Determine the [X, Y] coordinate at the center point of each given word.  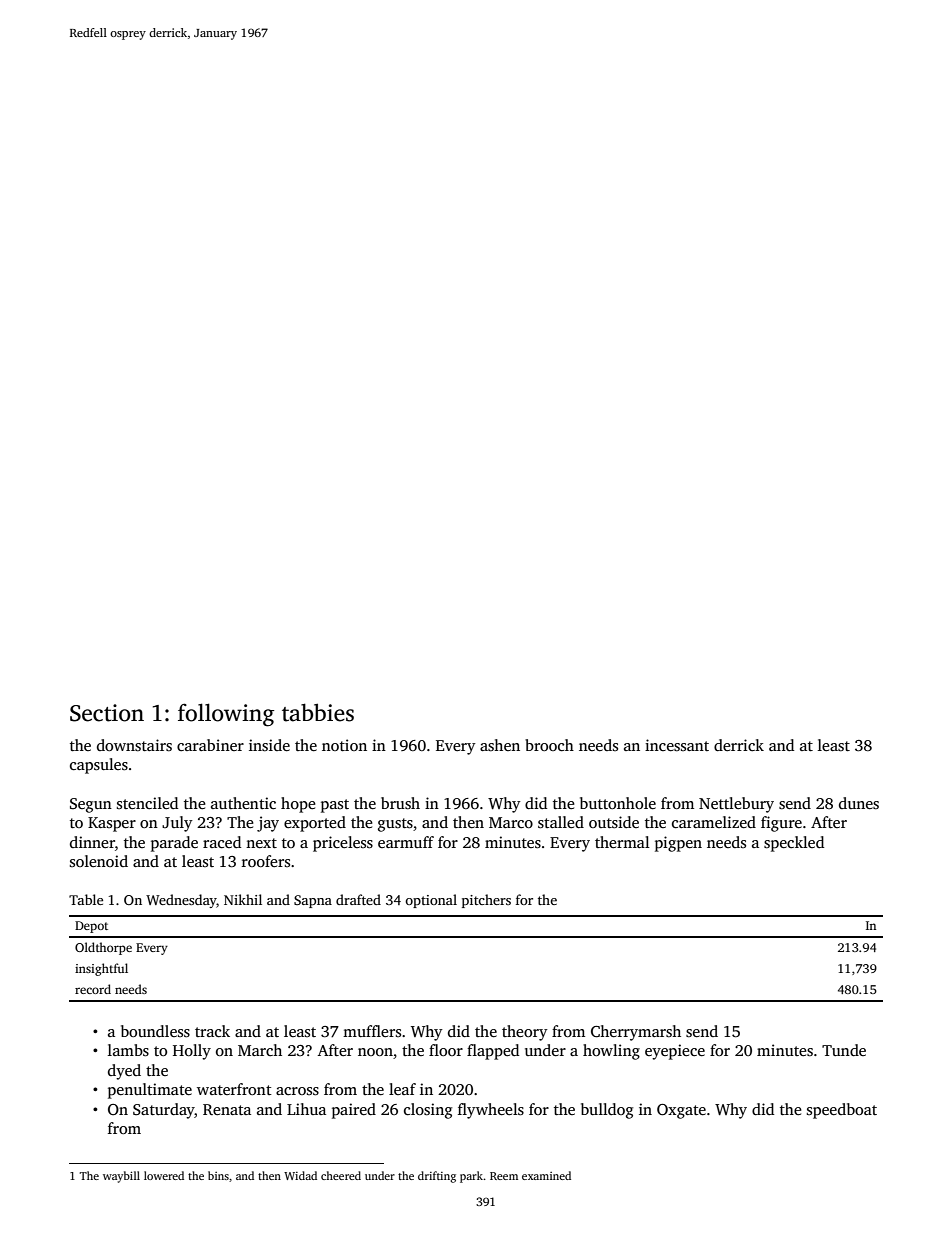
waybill [121, 1177]
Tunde [844, 1050]
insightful [101, 969]
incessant [677, 745]
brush [400, 803]
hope [298, 805]
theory [525, 1033]
